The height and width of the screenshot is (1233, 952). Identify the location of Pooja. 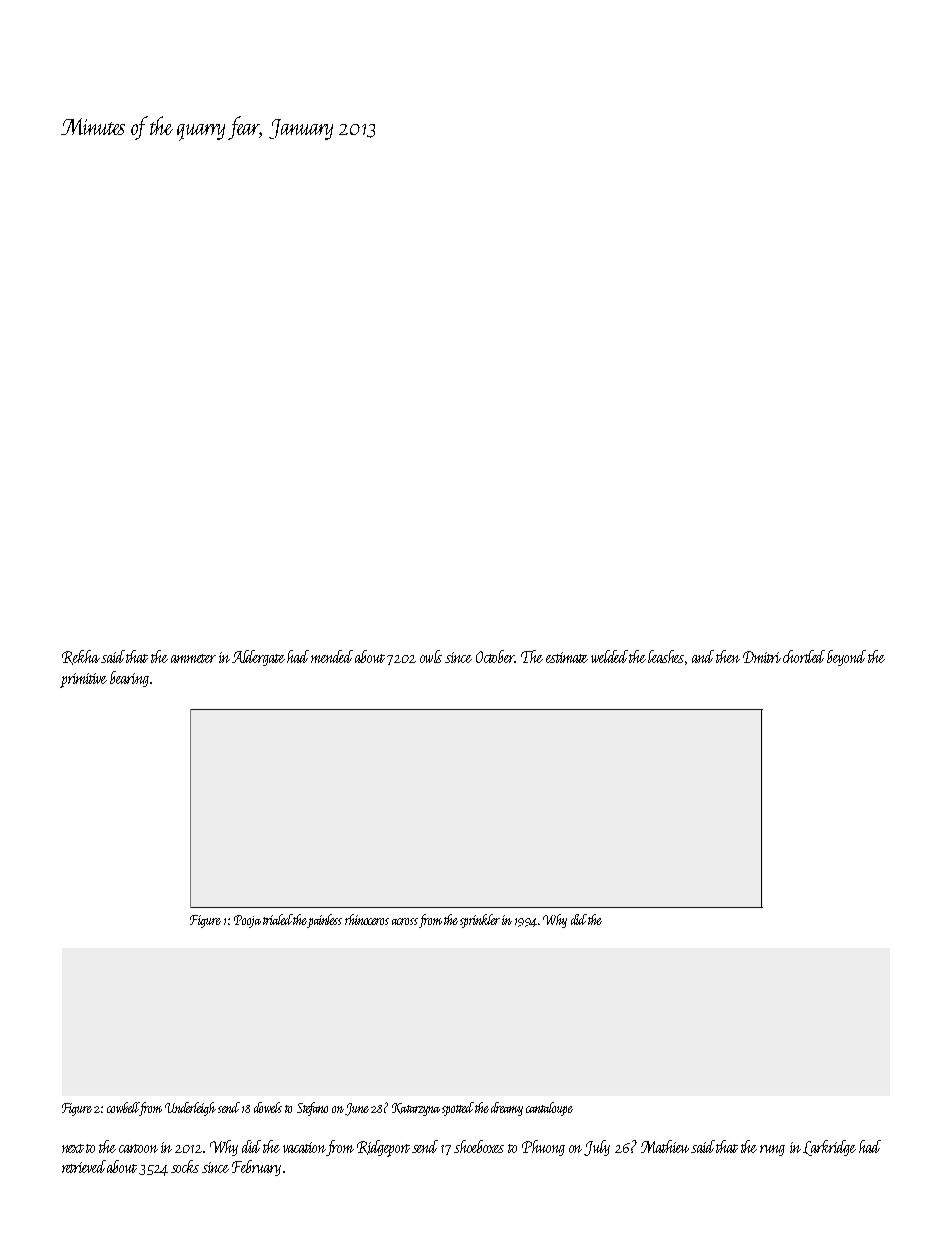
(247, 921).
